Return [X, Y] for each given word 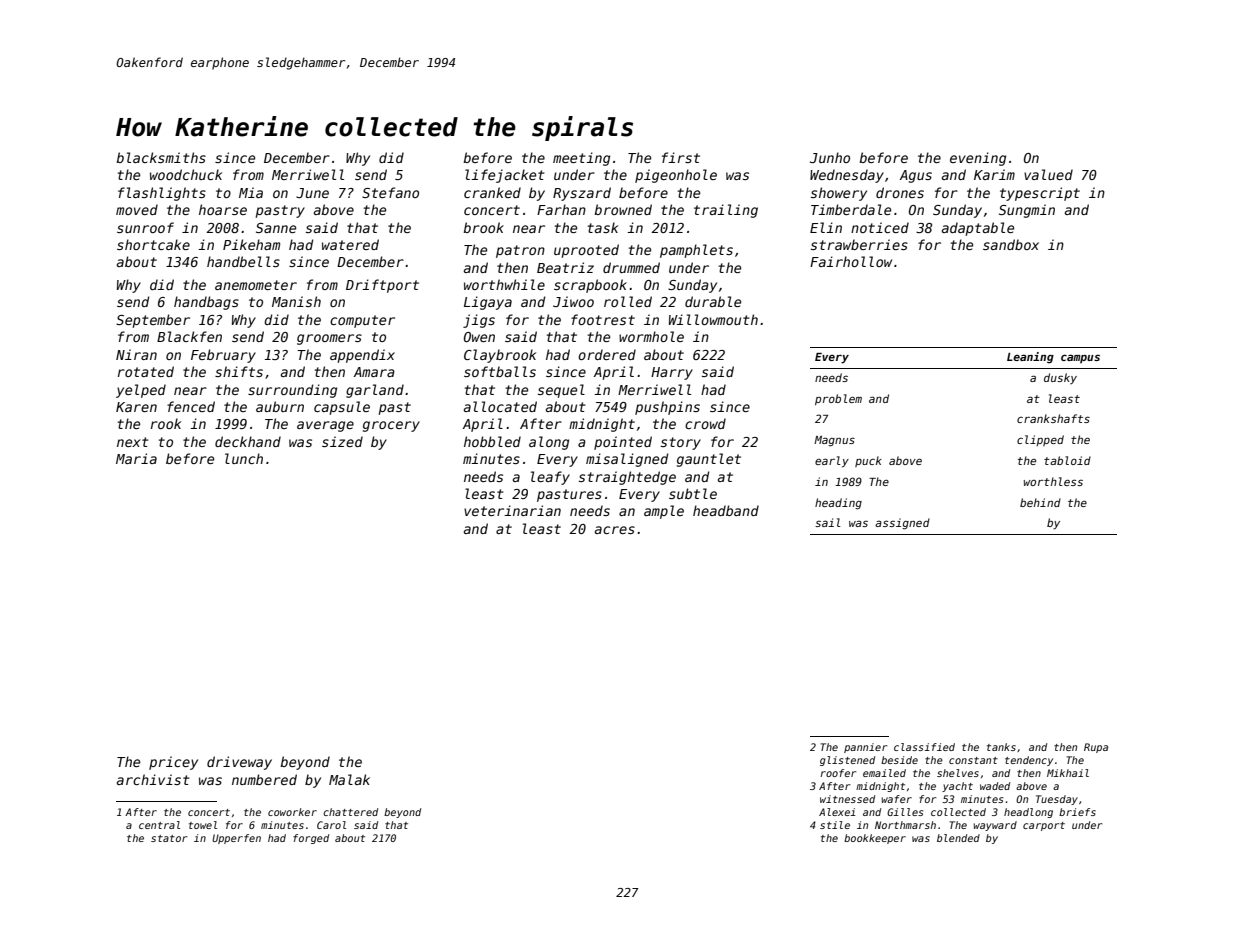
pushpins [667, 408]
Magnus [834, 441]
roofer [838, 773]
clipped [1040, 440]
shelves [958, 773]
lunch [244, 458]
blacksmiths [161, 157]
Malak [349, 779]
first [681, 157]
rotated [146, 371]
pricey [173, 763]
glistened [847, 761]
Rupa [1096, 748]
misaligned [627, 460]
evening [978, 159]
